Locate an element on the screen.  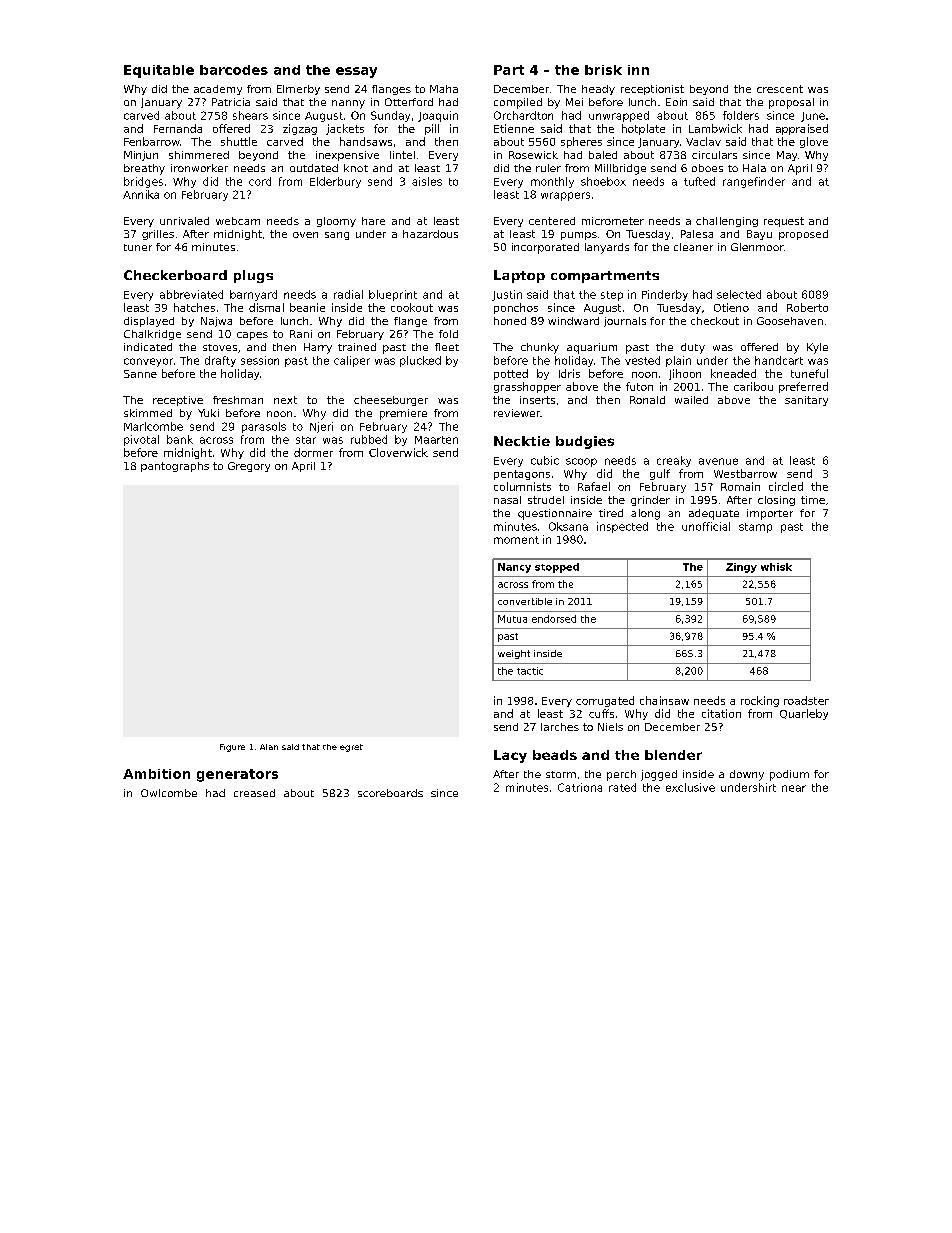
request is located at coordinates (784, 222).
